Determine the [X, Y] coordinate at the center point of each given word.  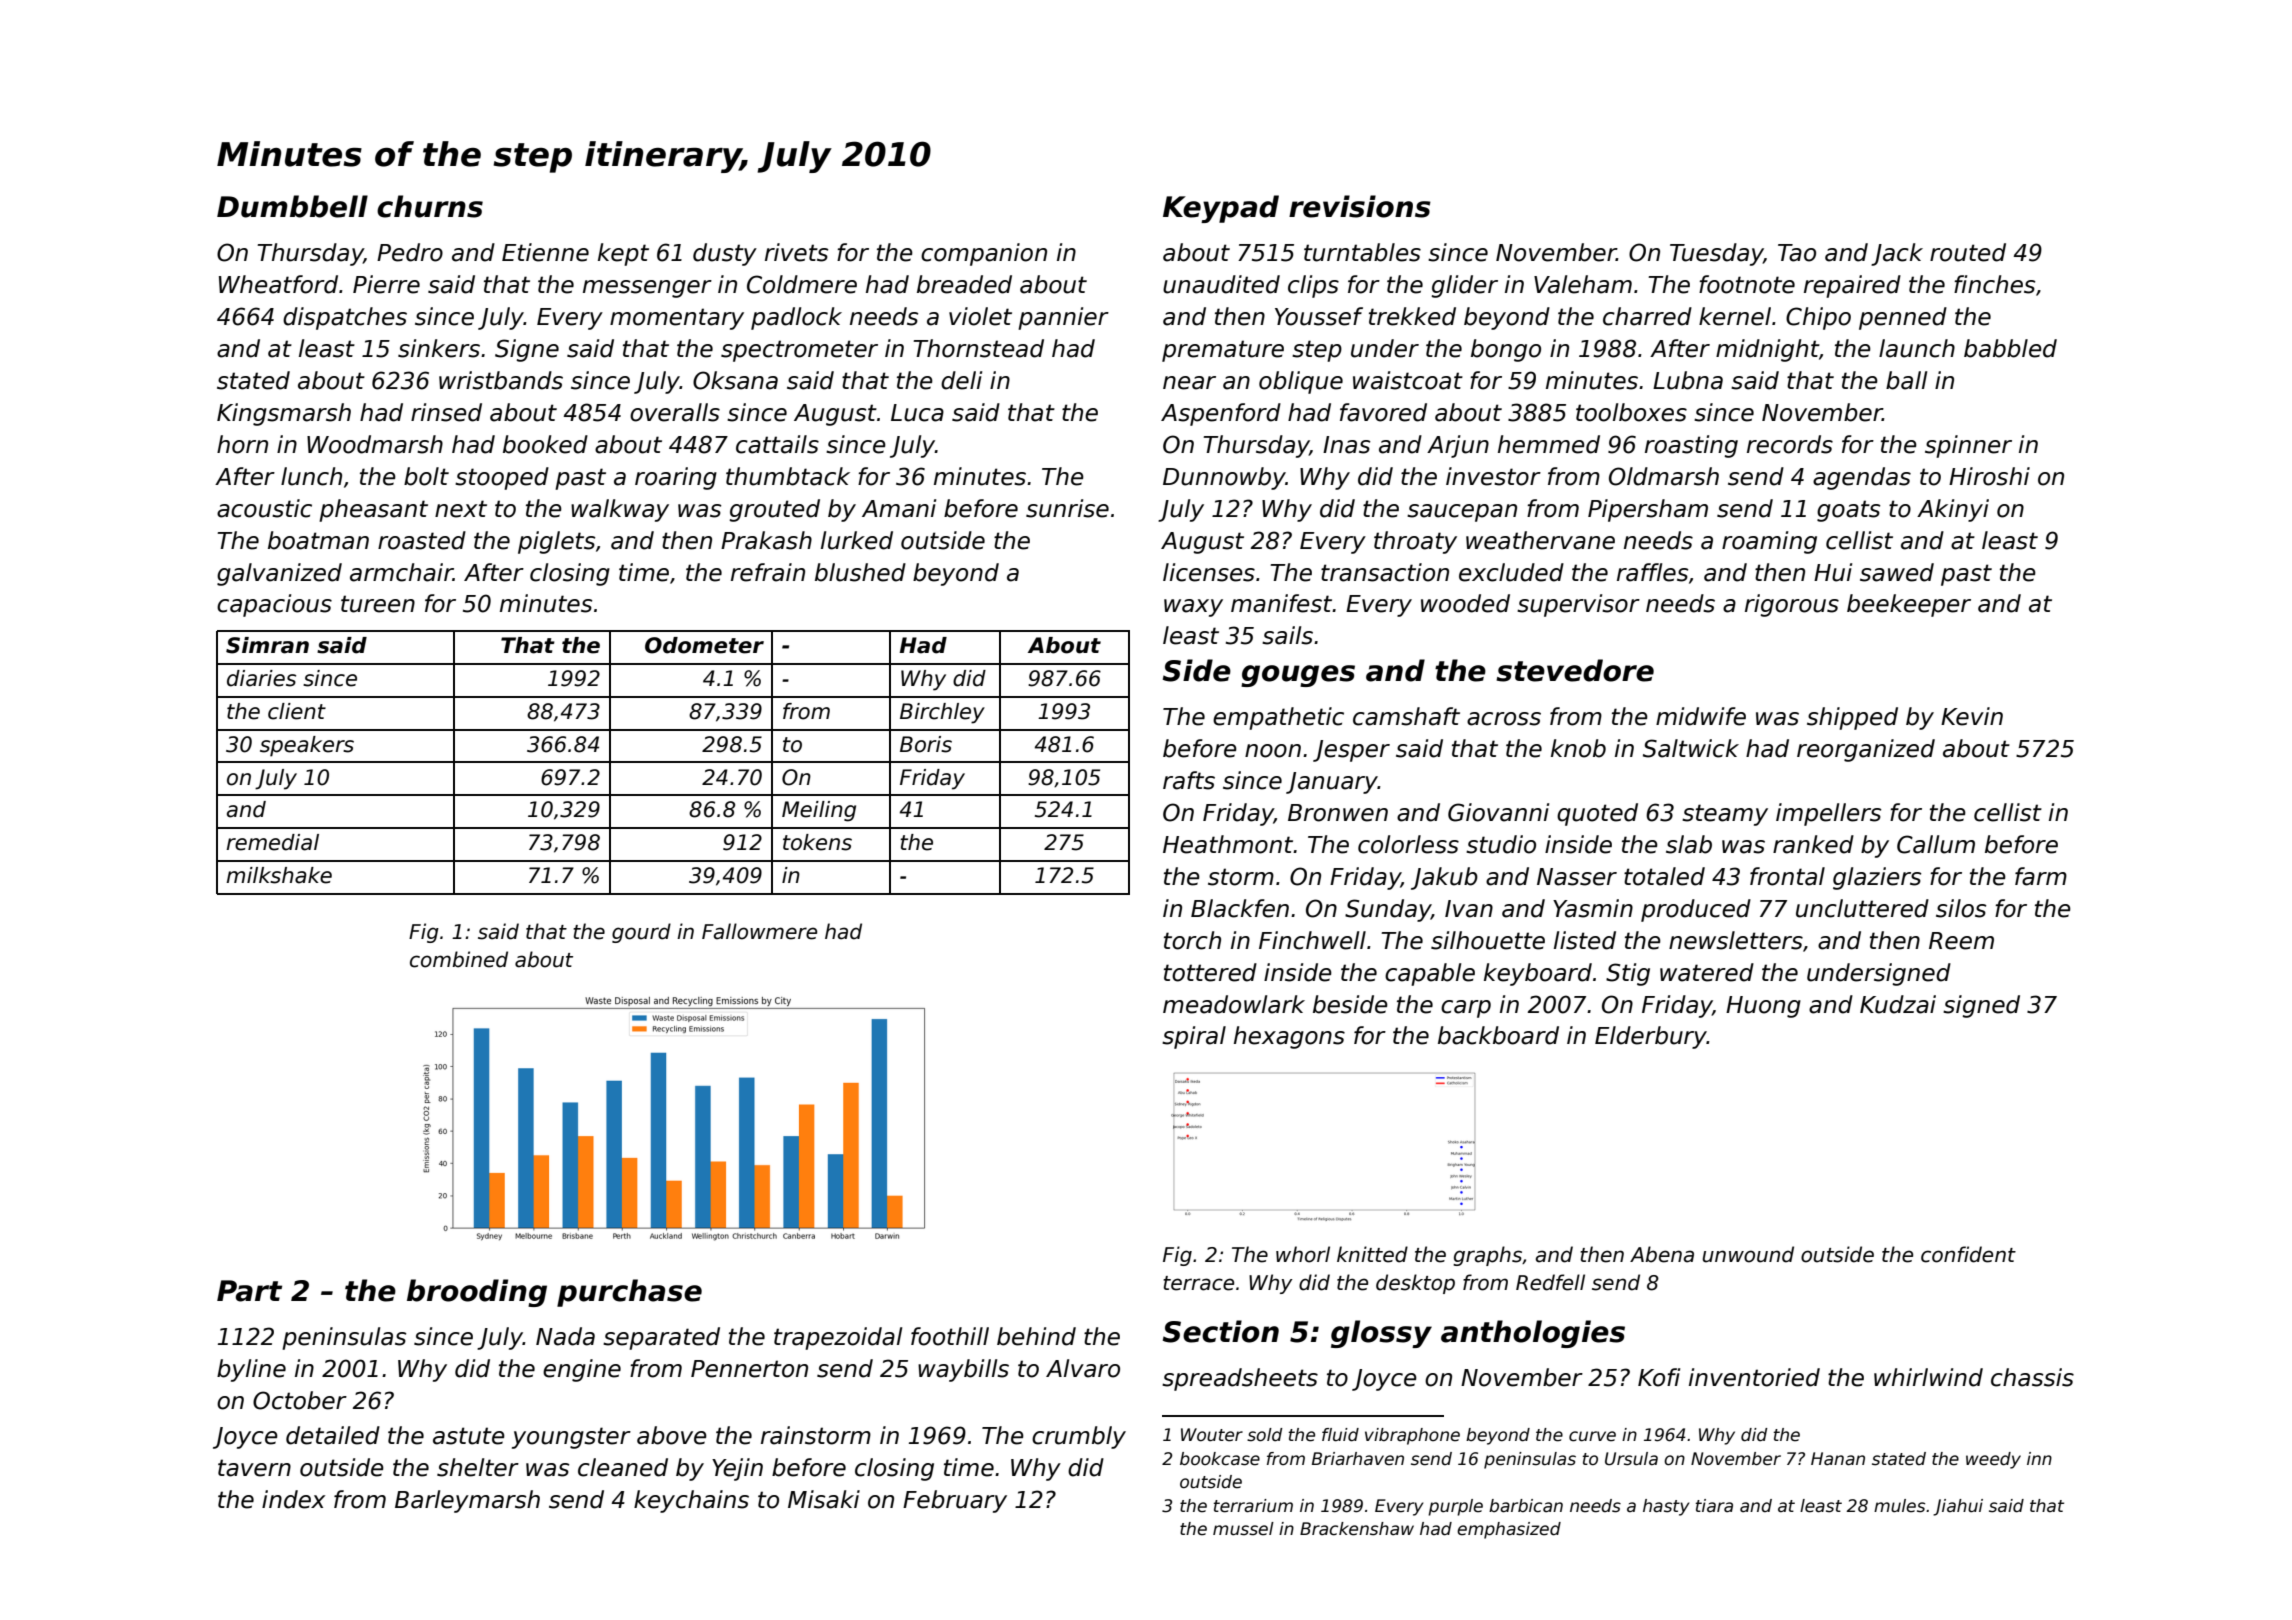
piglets [556, 542]
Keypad [1221, 209]
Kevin [1972, 716]
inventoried [1754, 1377]
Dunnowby [1224, 478]
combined [459, 959]
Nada [565, 1336]
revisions [1360, 206]
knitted [1372, 1254]
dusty [725, 254]
